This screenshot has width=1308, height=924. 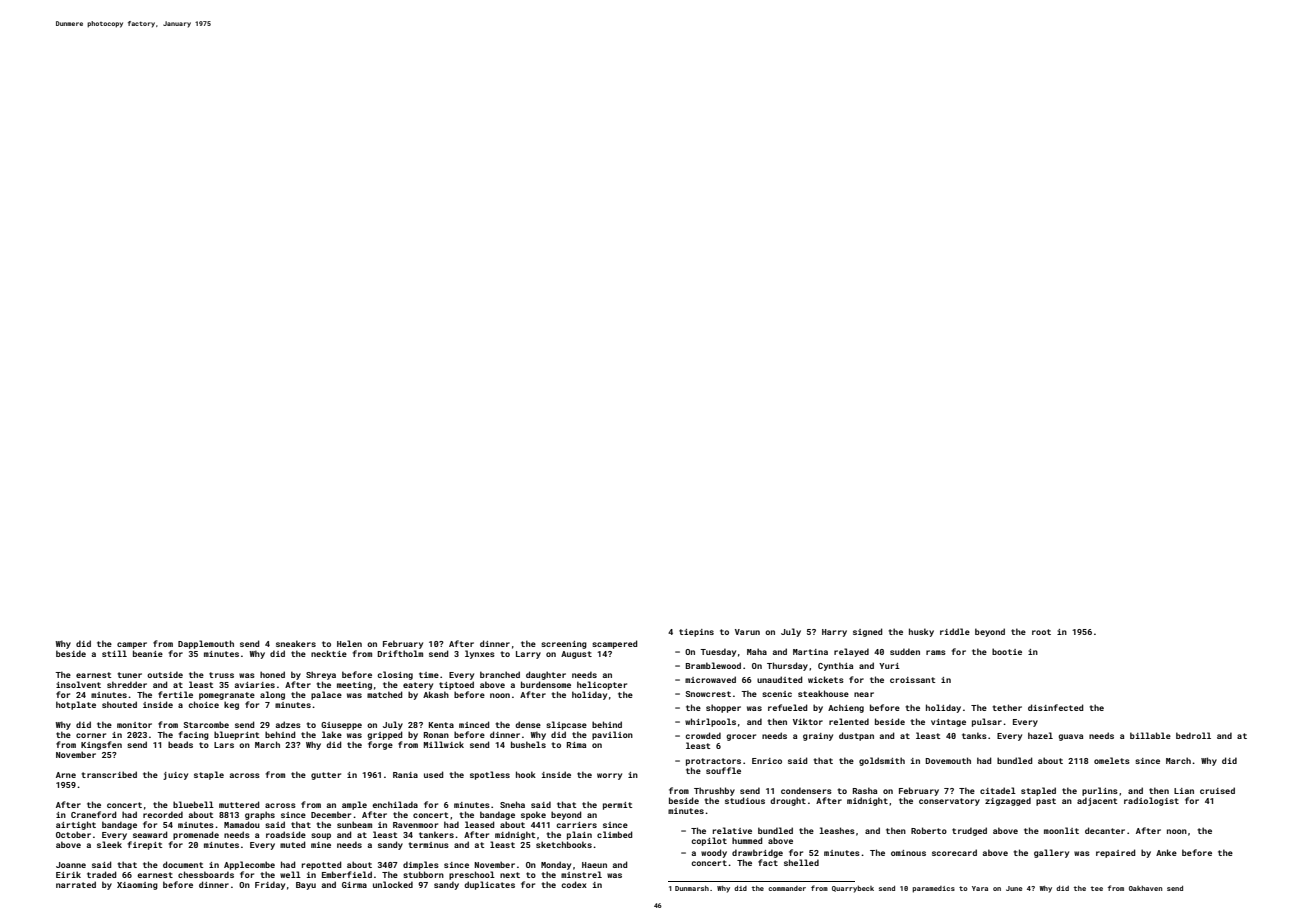 What do you see at coordinates (714, 853) in the screenshot?
I see `woody` at bounding box center [714, 853].
